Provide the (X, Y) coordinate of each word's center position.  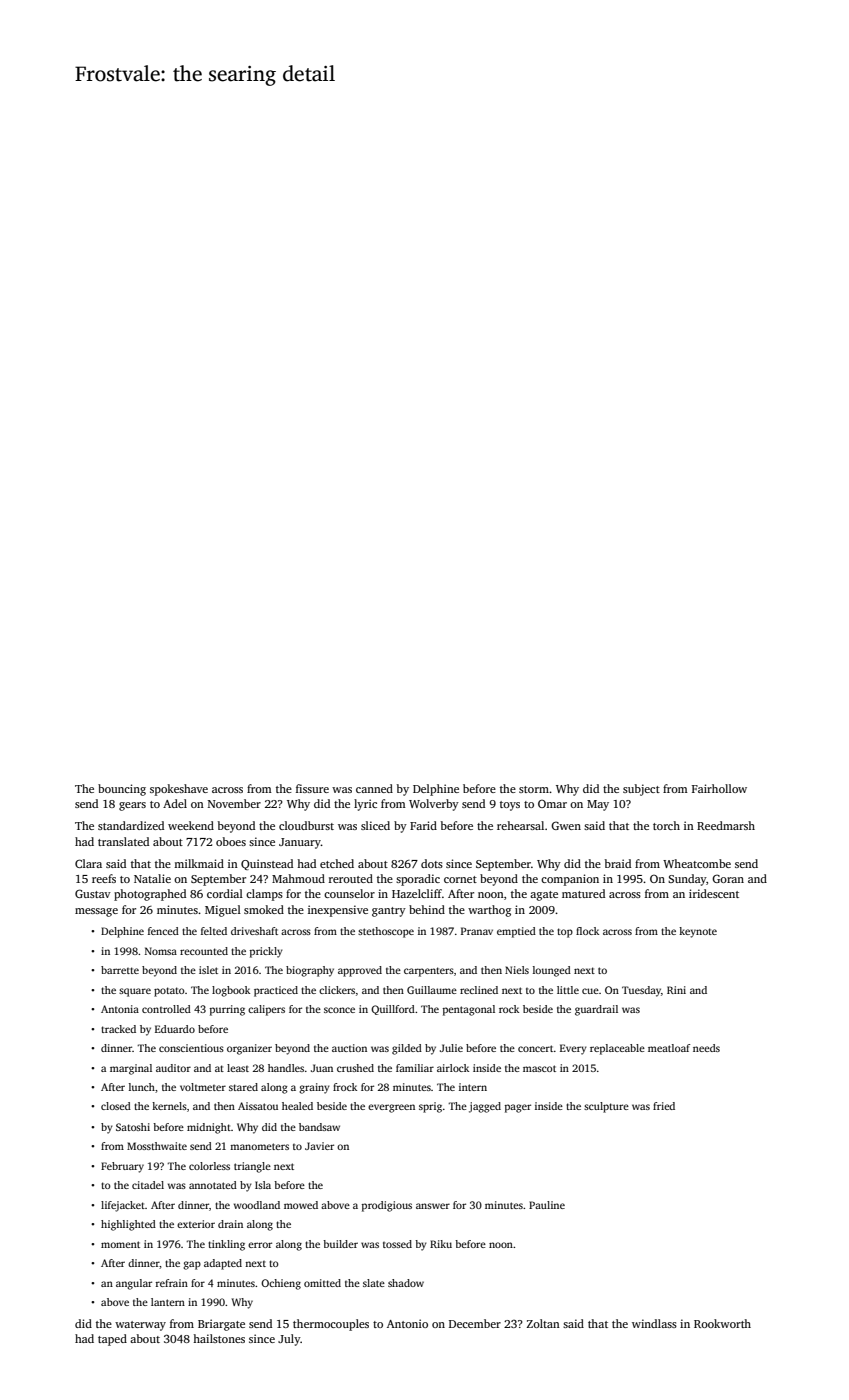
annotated (213, 1185)
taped (112, 1340)
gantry (389, 912)
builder (340, 1244)
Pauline (547, 1205)
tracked (118, 1029)
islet (208, 970)
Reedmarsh (726, 825)
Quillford (393, 1010)
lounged (552, 971)
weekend (191, 825)
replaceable (617, 1049)
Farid (423, 825)
